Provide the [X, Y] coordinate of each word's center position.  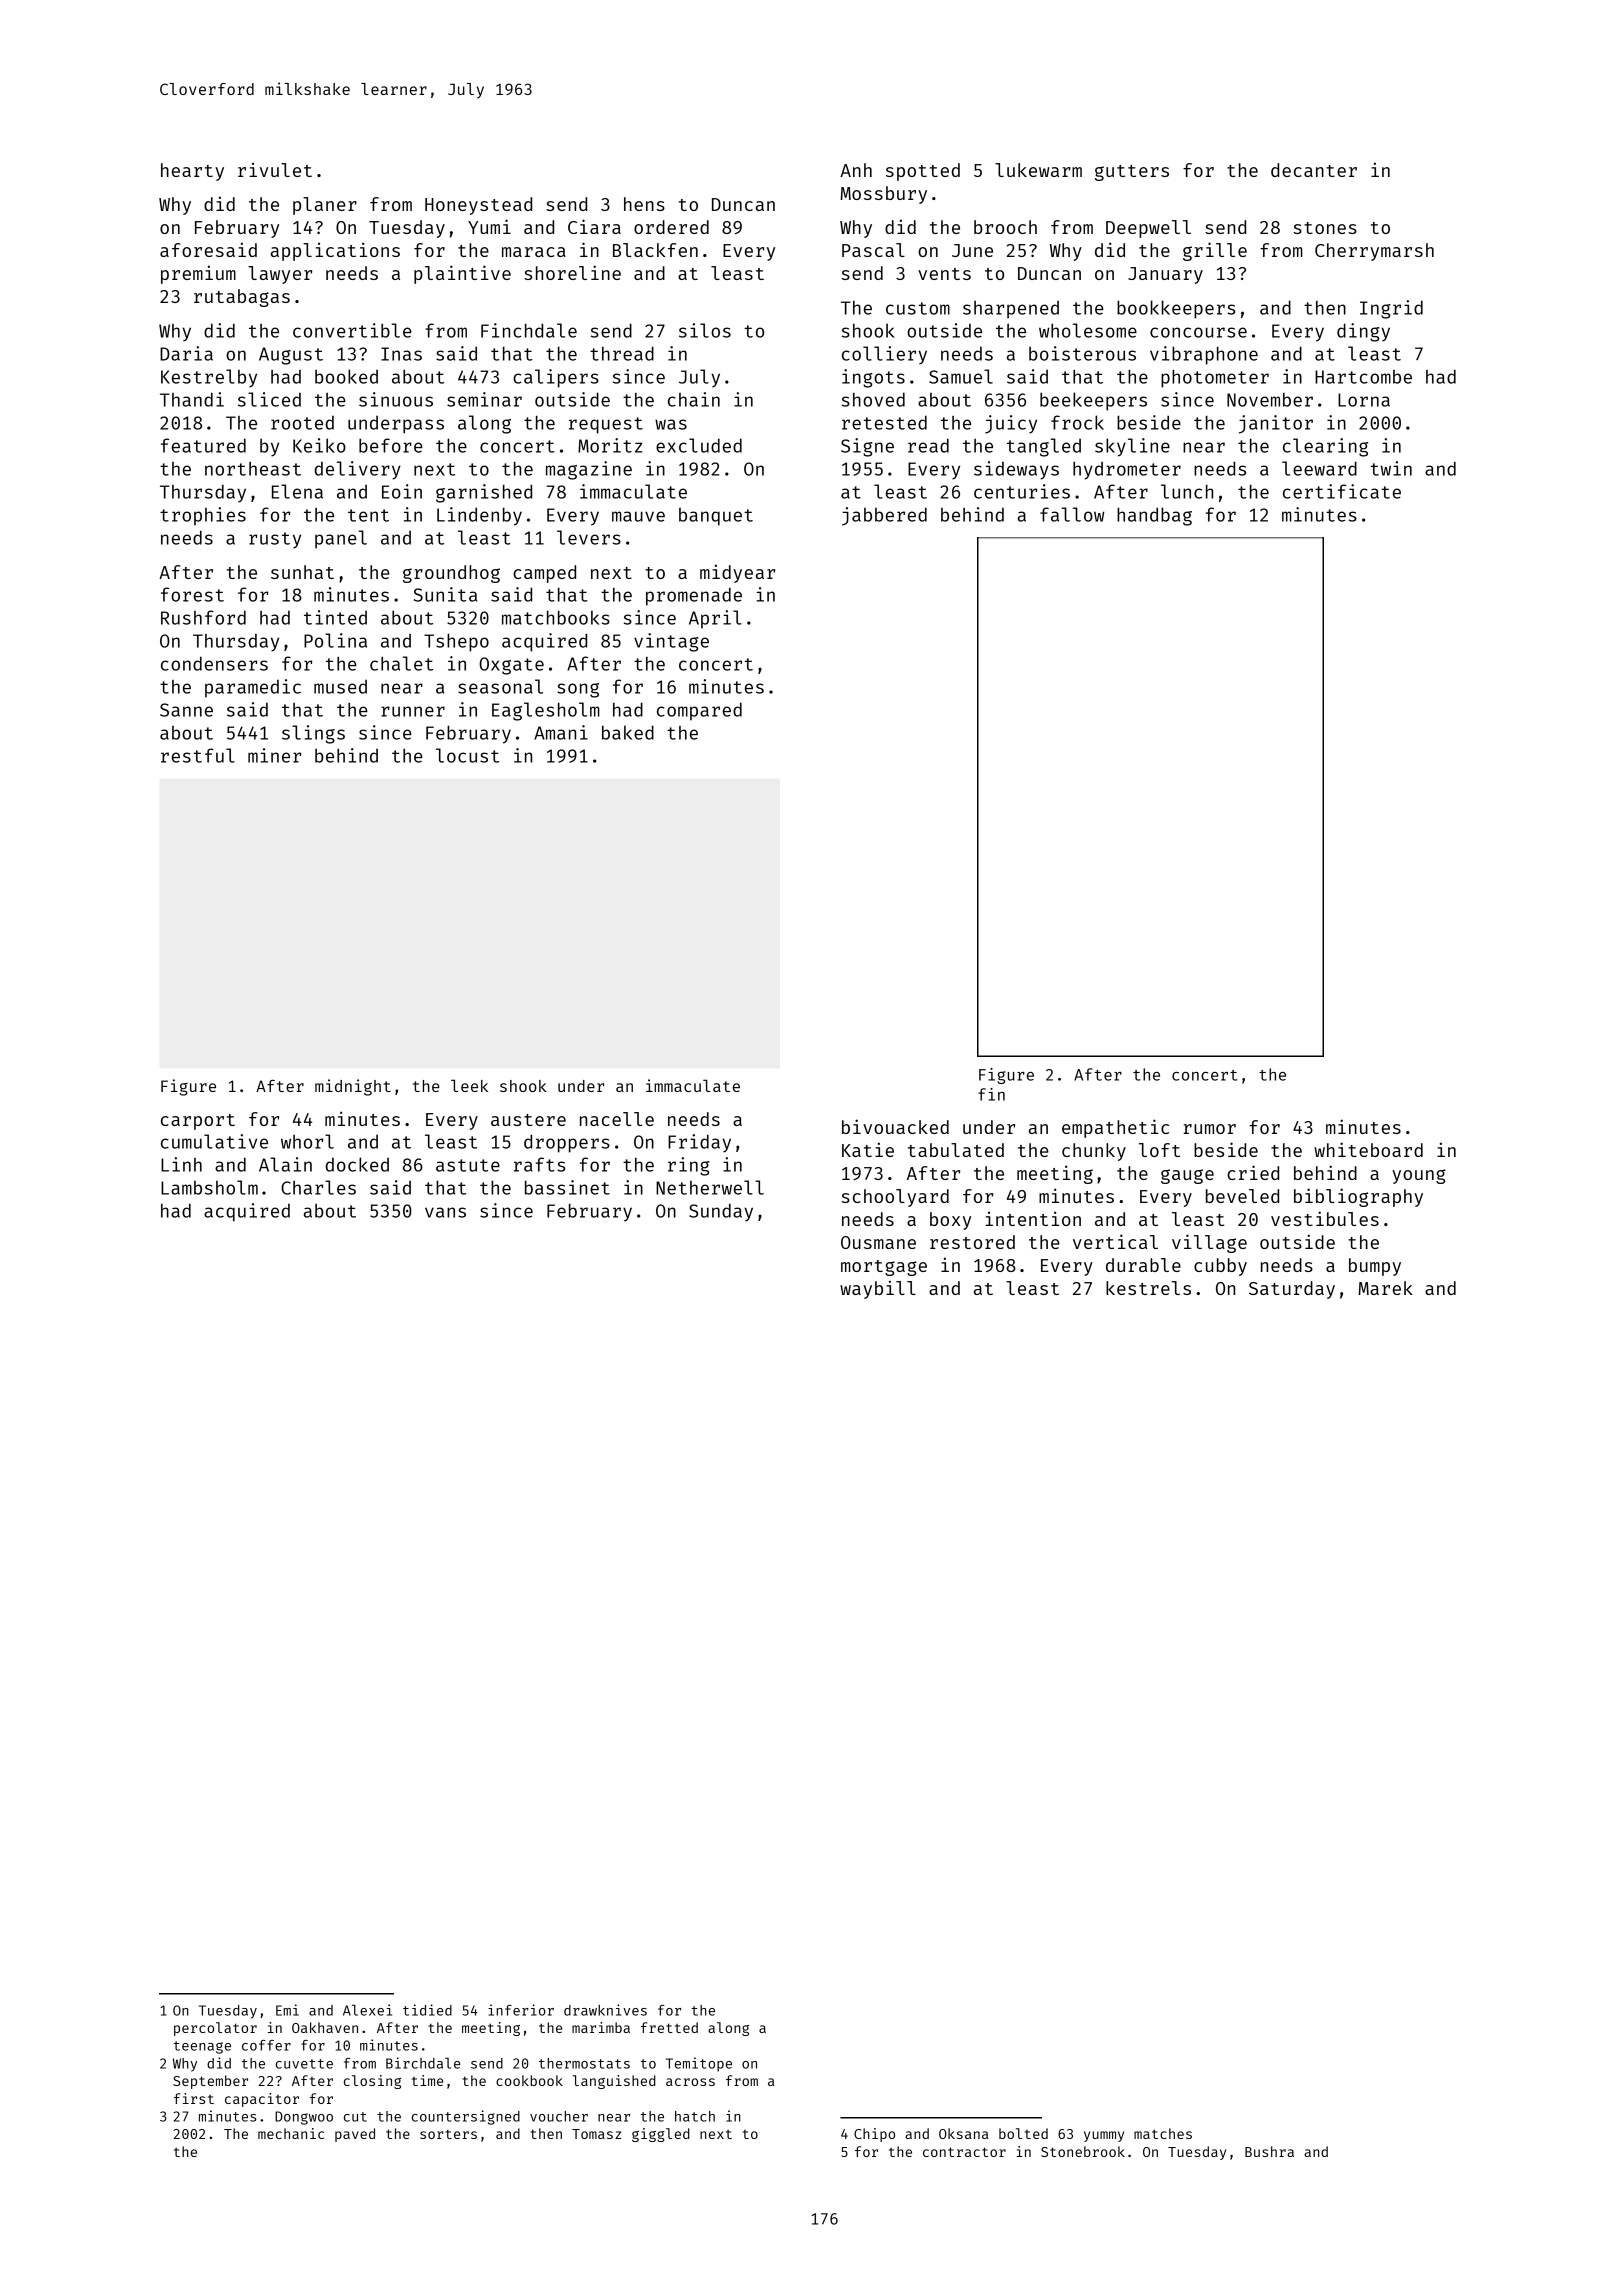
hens [644, 204]
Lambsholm [209, 1187]
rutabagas [242, 298]
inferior [521, 2010]
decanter [1314, 170]
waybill [878, 1289]
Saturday [1292, 1290]
